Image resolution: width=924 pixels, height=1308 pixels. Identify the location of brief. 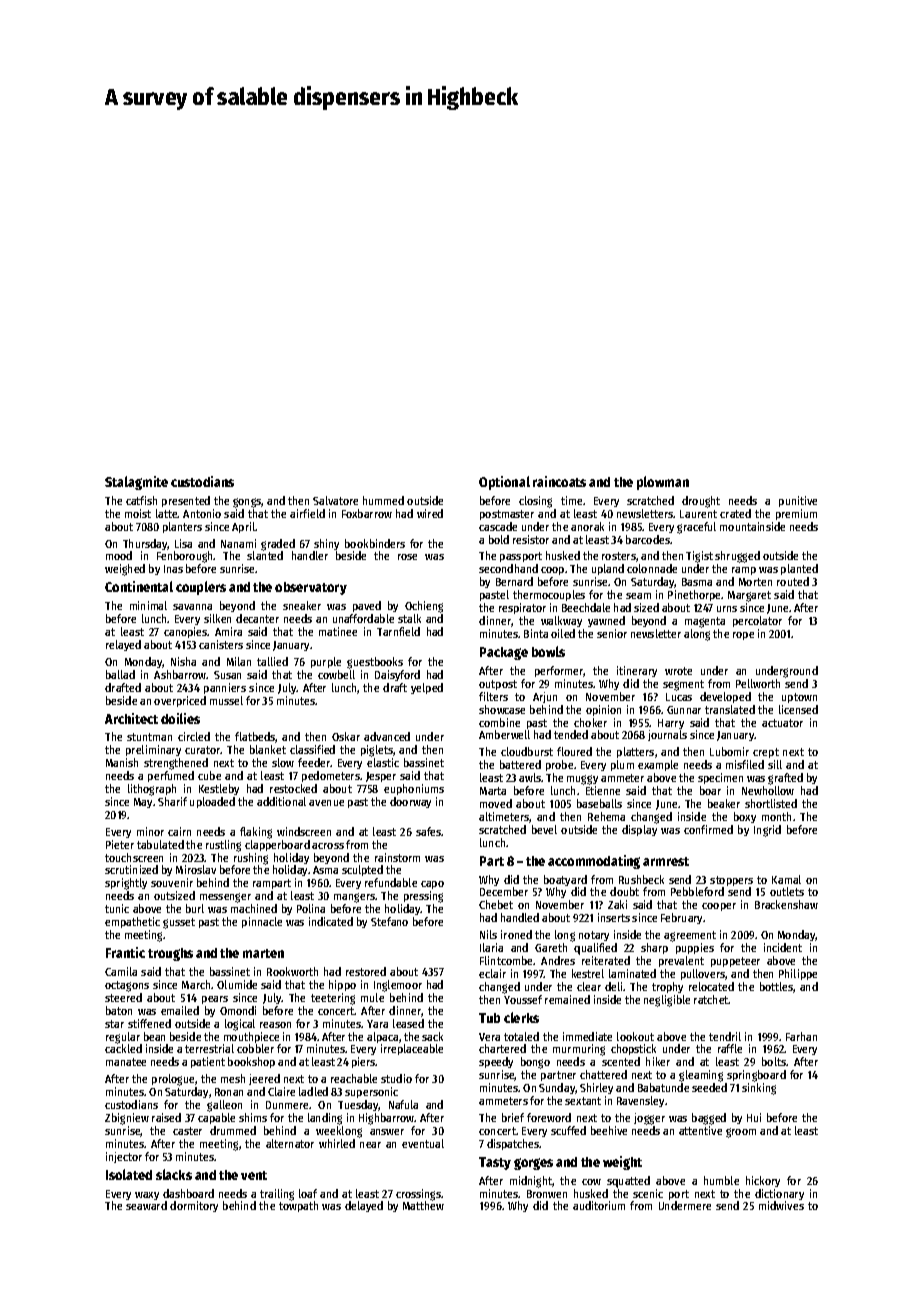
(513, 1117).
